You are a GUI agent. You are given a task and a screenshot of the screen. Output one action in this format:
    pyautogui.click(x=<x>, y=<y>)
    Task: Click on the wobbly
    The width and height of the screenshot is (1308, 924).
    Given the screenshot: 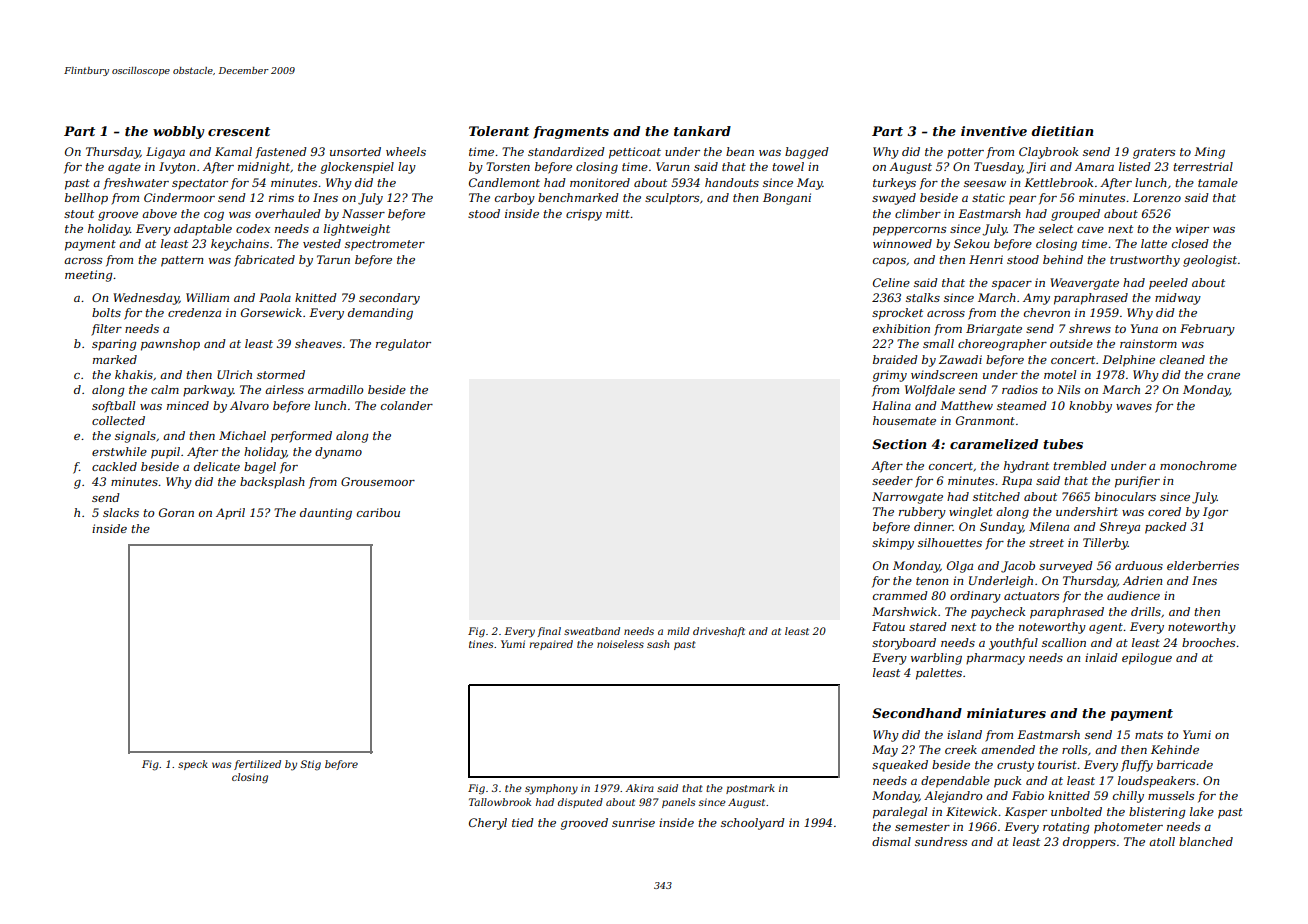 What is the action you would take?
    pyautogui.click(x=178, y=132)
